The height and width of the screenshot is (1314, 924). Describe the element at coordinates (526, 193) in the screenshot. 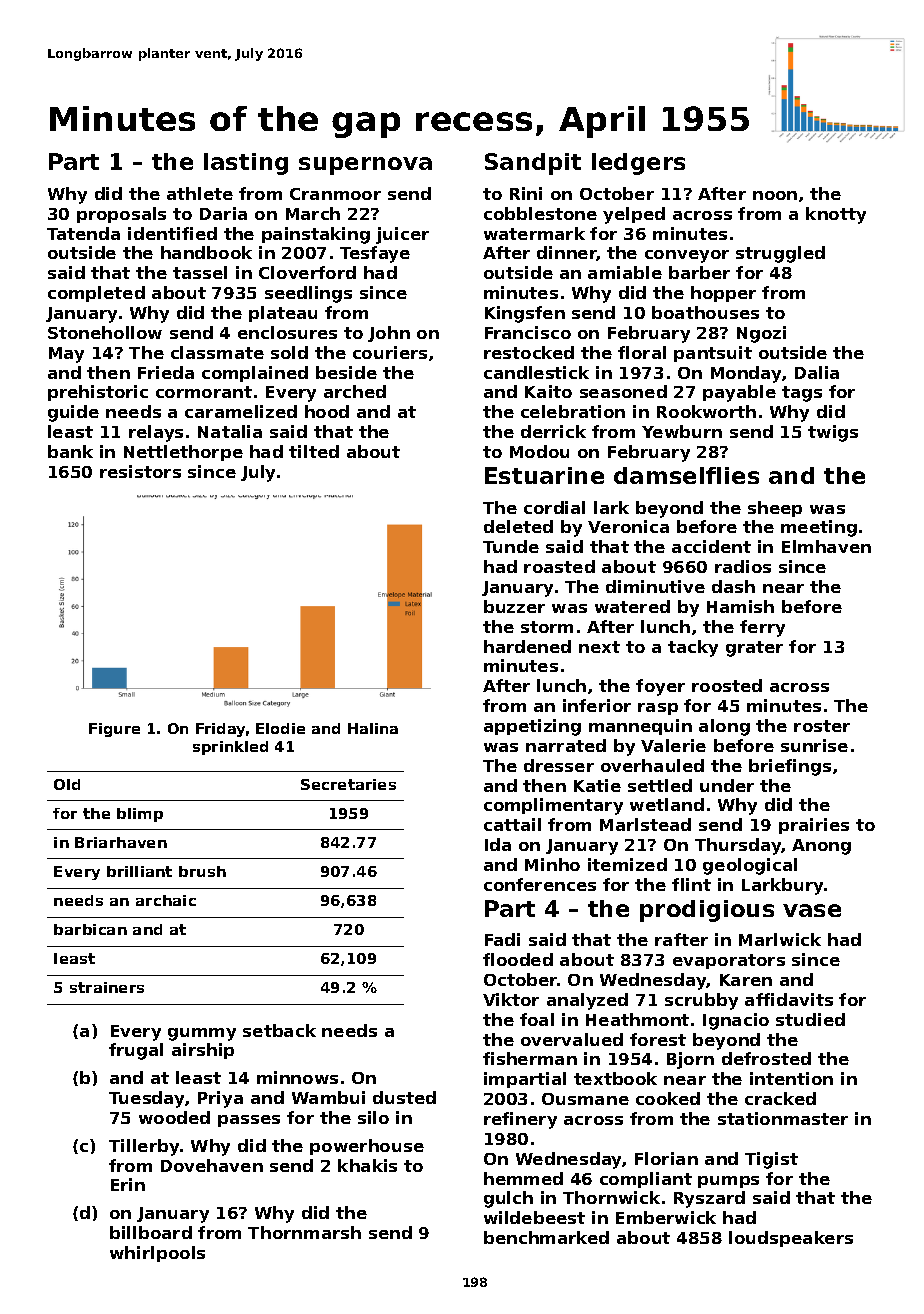

I see `Rini` at that location.
